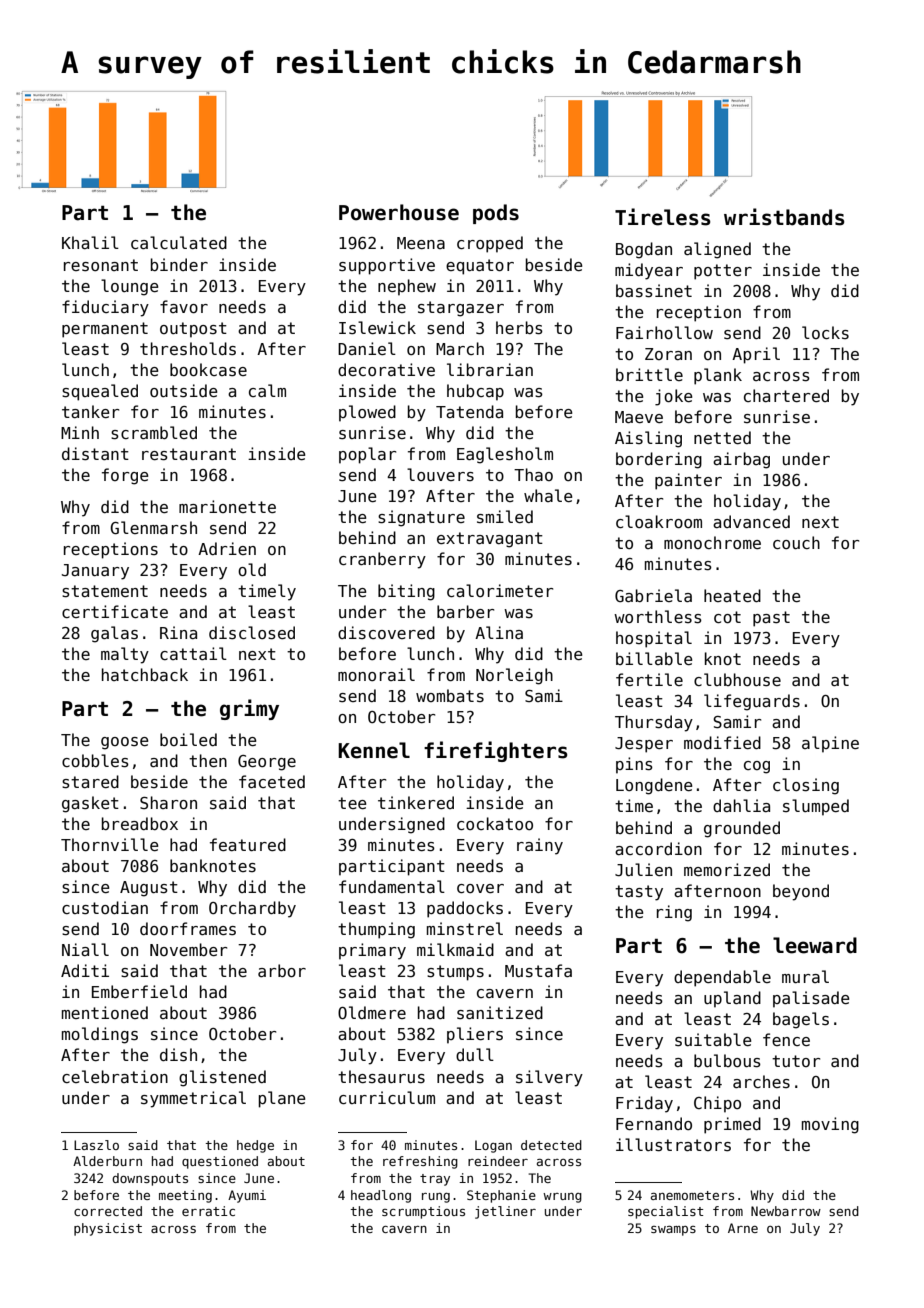  Describe the element at coordinates (421, 518) in the screenshot. I see `signature` at that location.
